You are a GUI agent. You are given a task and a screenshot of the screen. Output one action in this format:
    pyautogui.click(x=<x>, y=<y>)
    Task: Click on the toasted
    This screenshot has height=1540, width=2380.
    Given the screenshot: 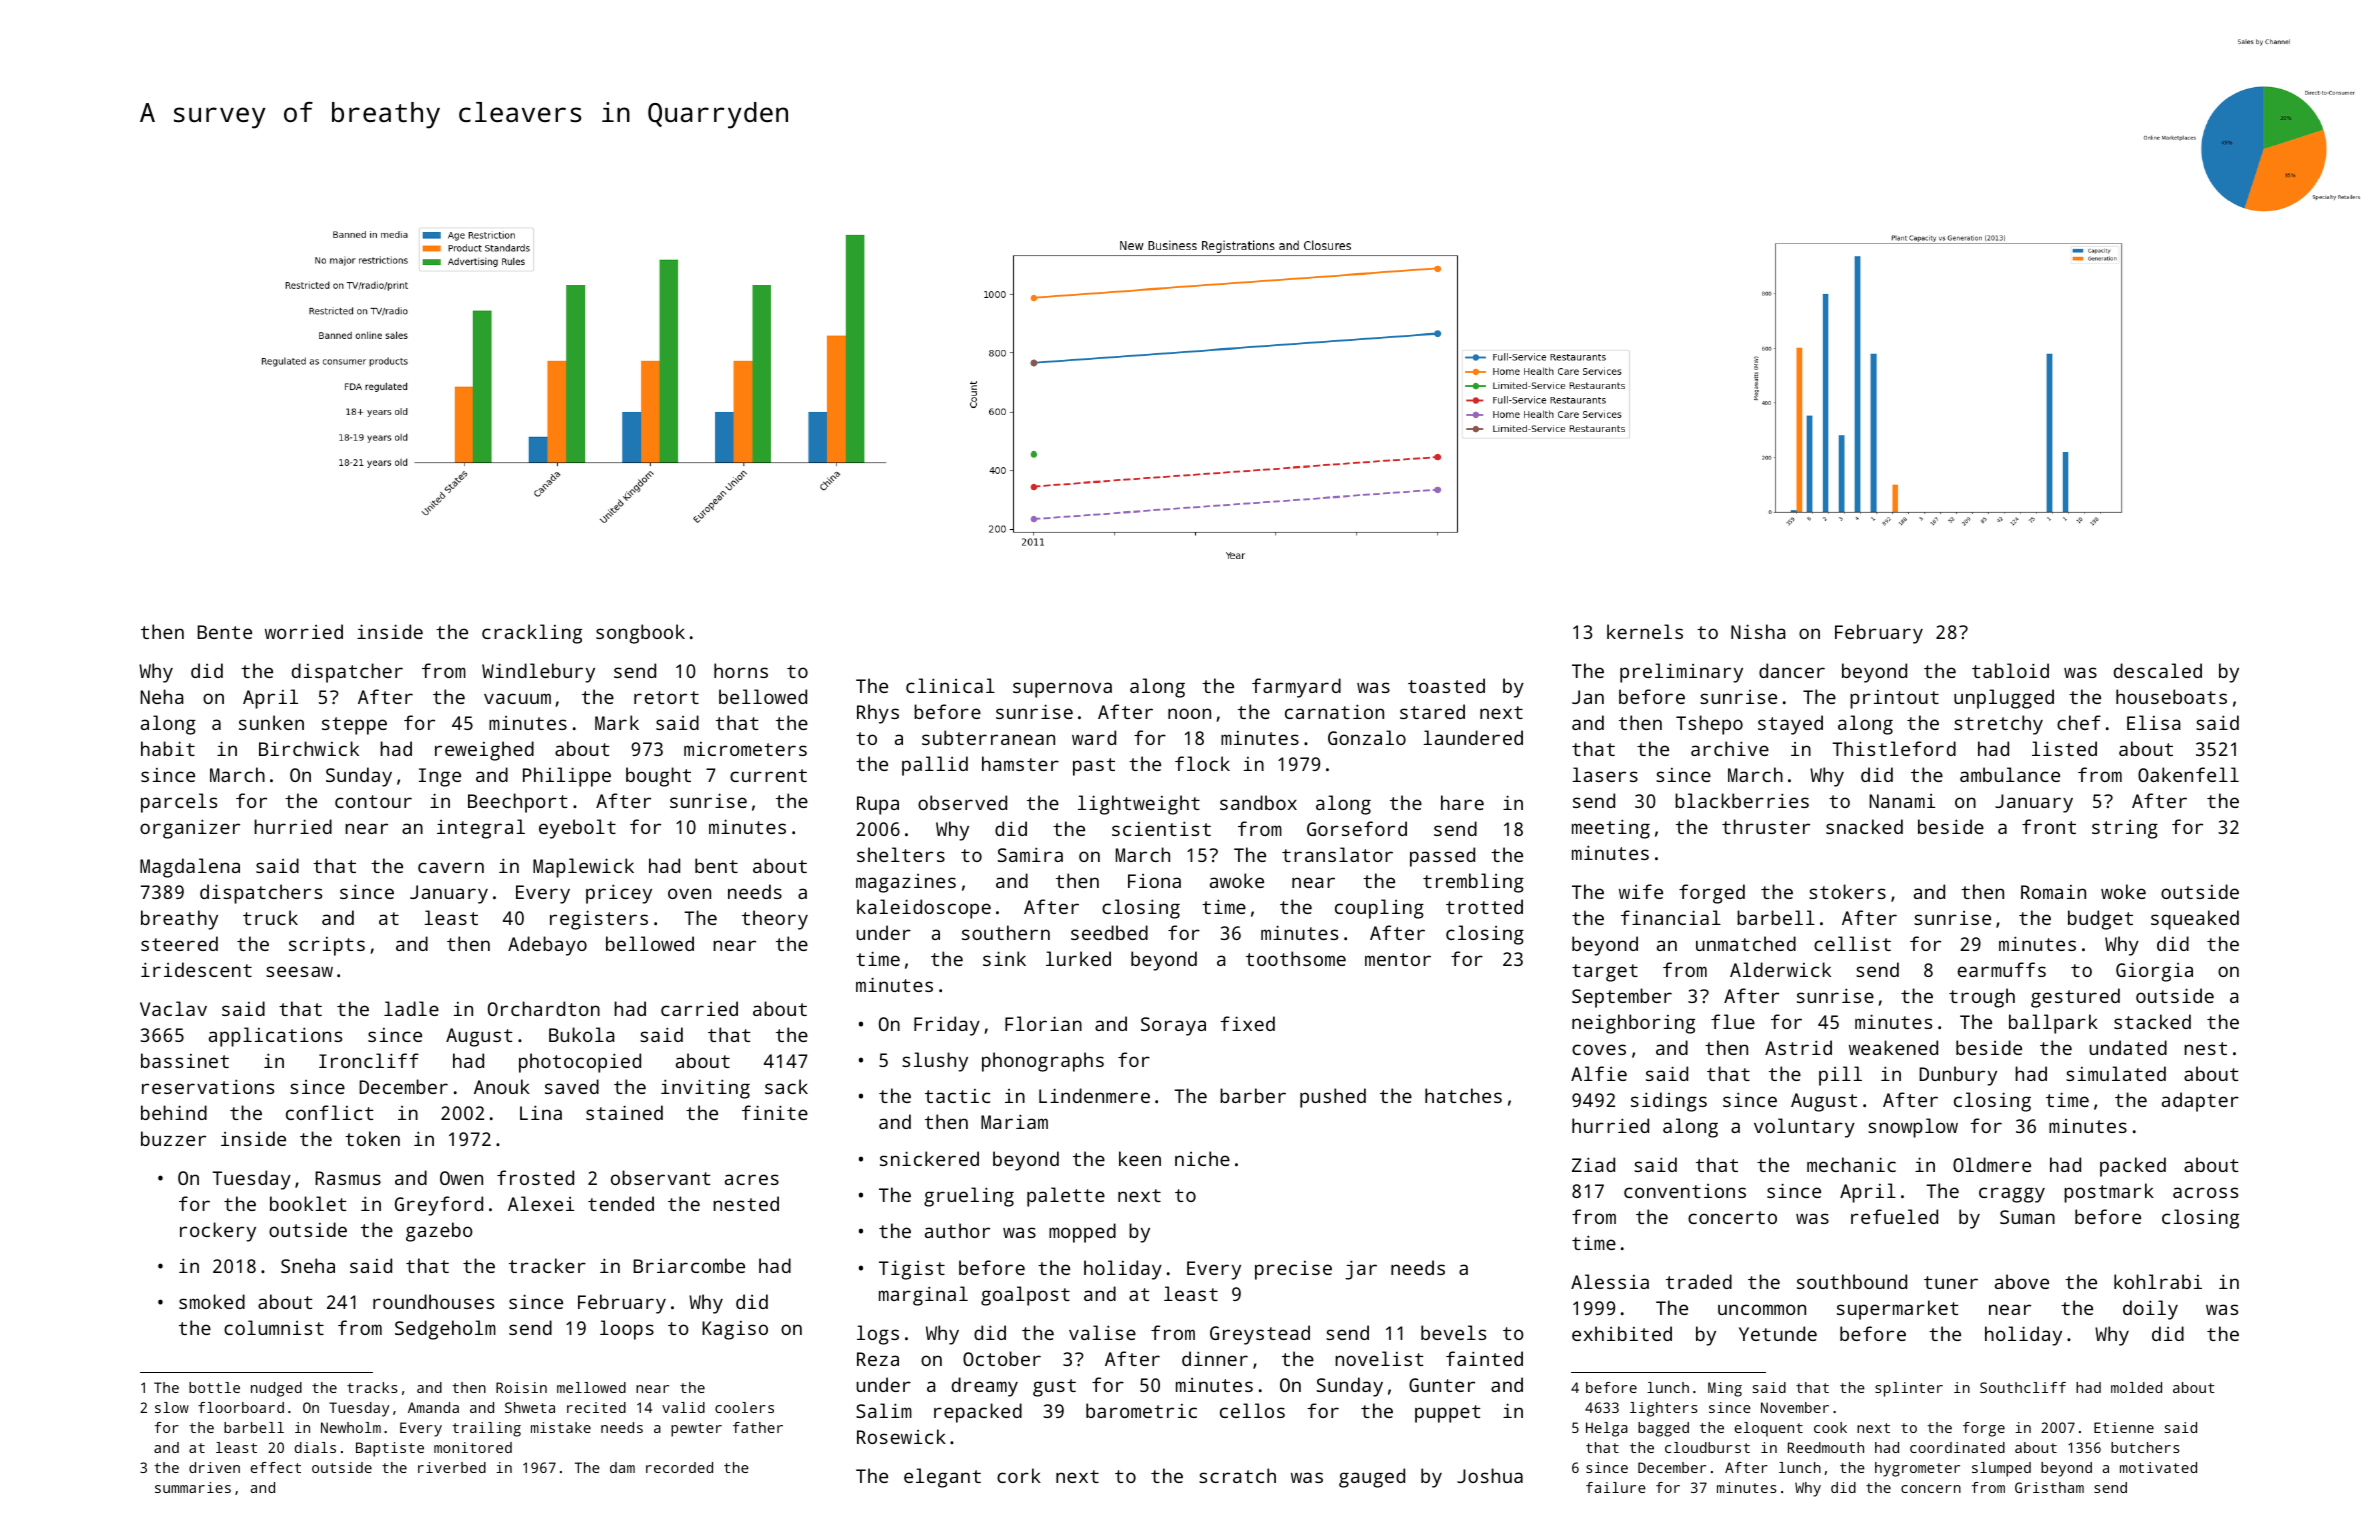 What is the action you would take?
    pyautogui.click(x=1446, y=685)
